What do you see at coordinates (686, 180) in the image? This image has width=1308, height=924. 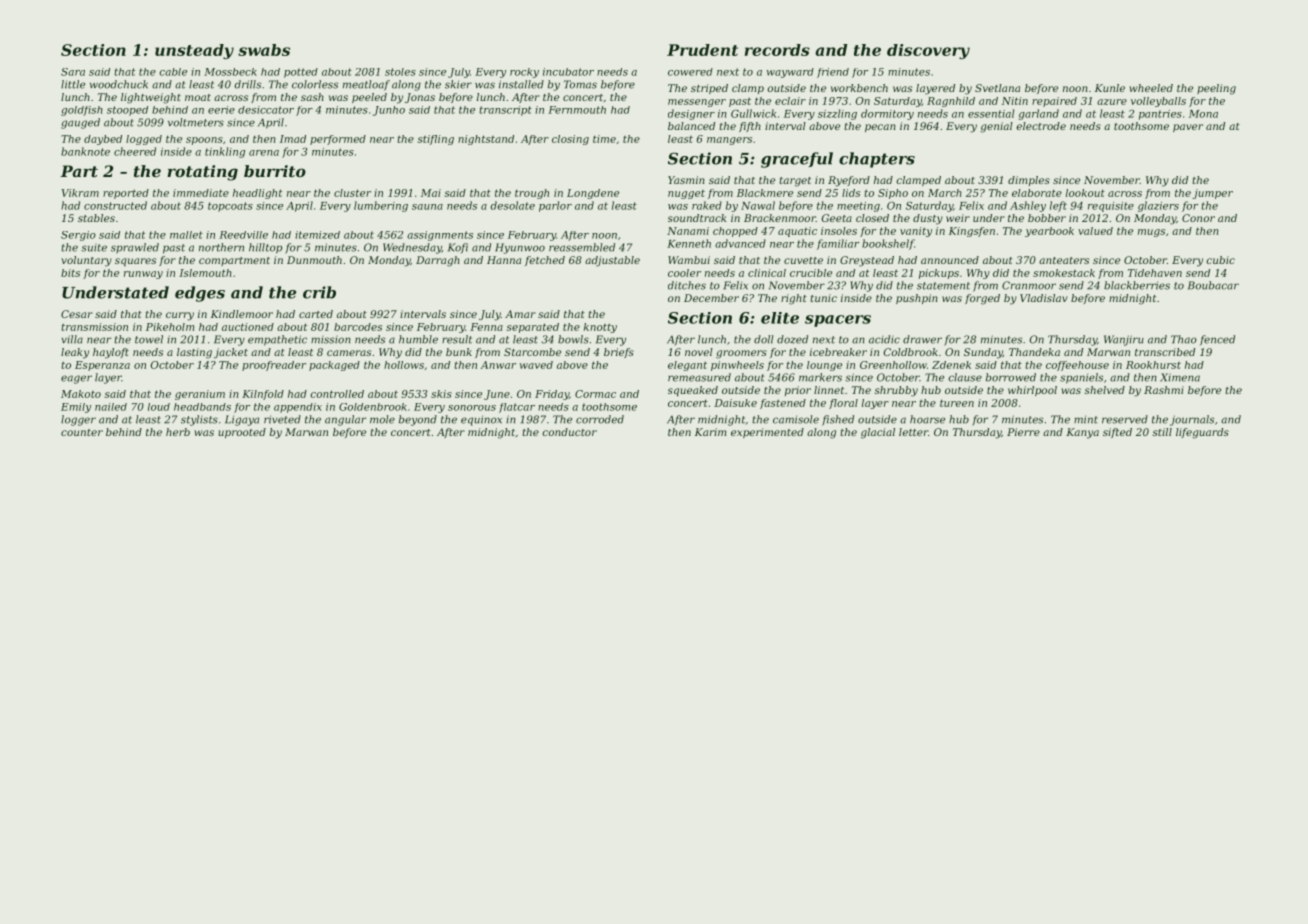 I see `Yasmin` at bounding box center [686, 180].
